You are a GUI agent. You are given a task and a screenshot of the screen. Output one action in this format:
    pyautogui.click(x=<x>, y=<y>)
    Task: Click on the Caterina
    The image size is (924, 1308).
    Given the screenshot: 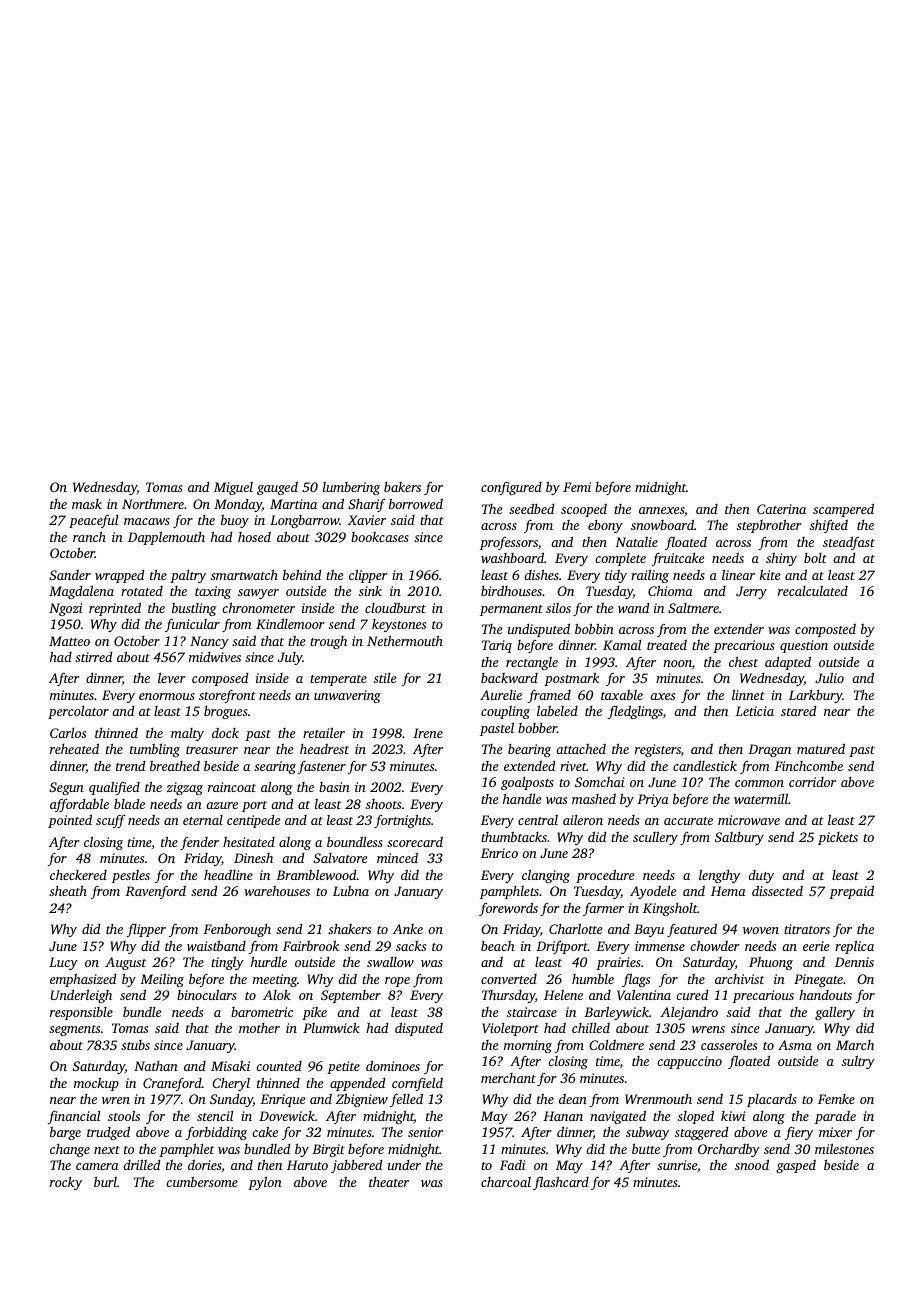 What is the action you would take?
    pyautogui.click(x=781, y=509)
